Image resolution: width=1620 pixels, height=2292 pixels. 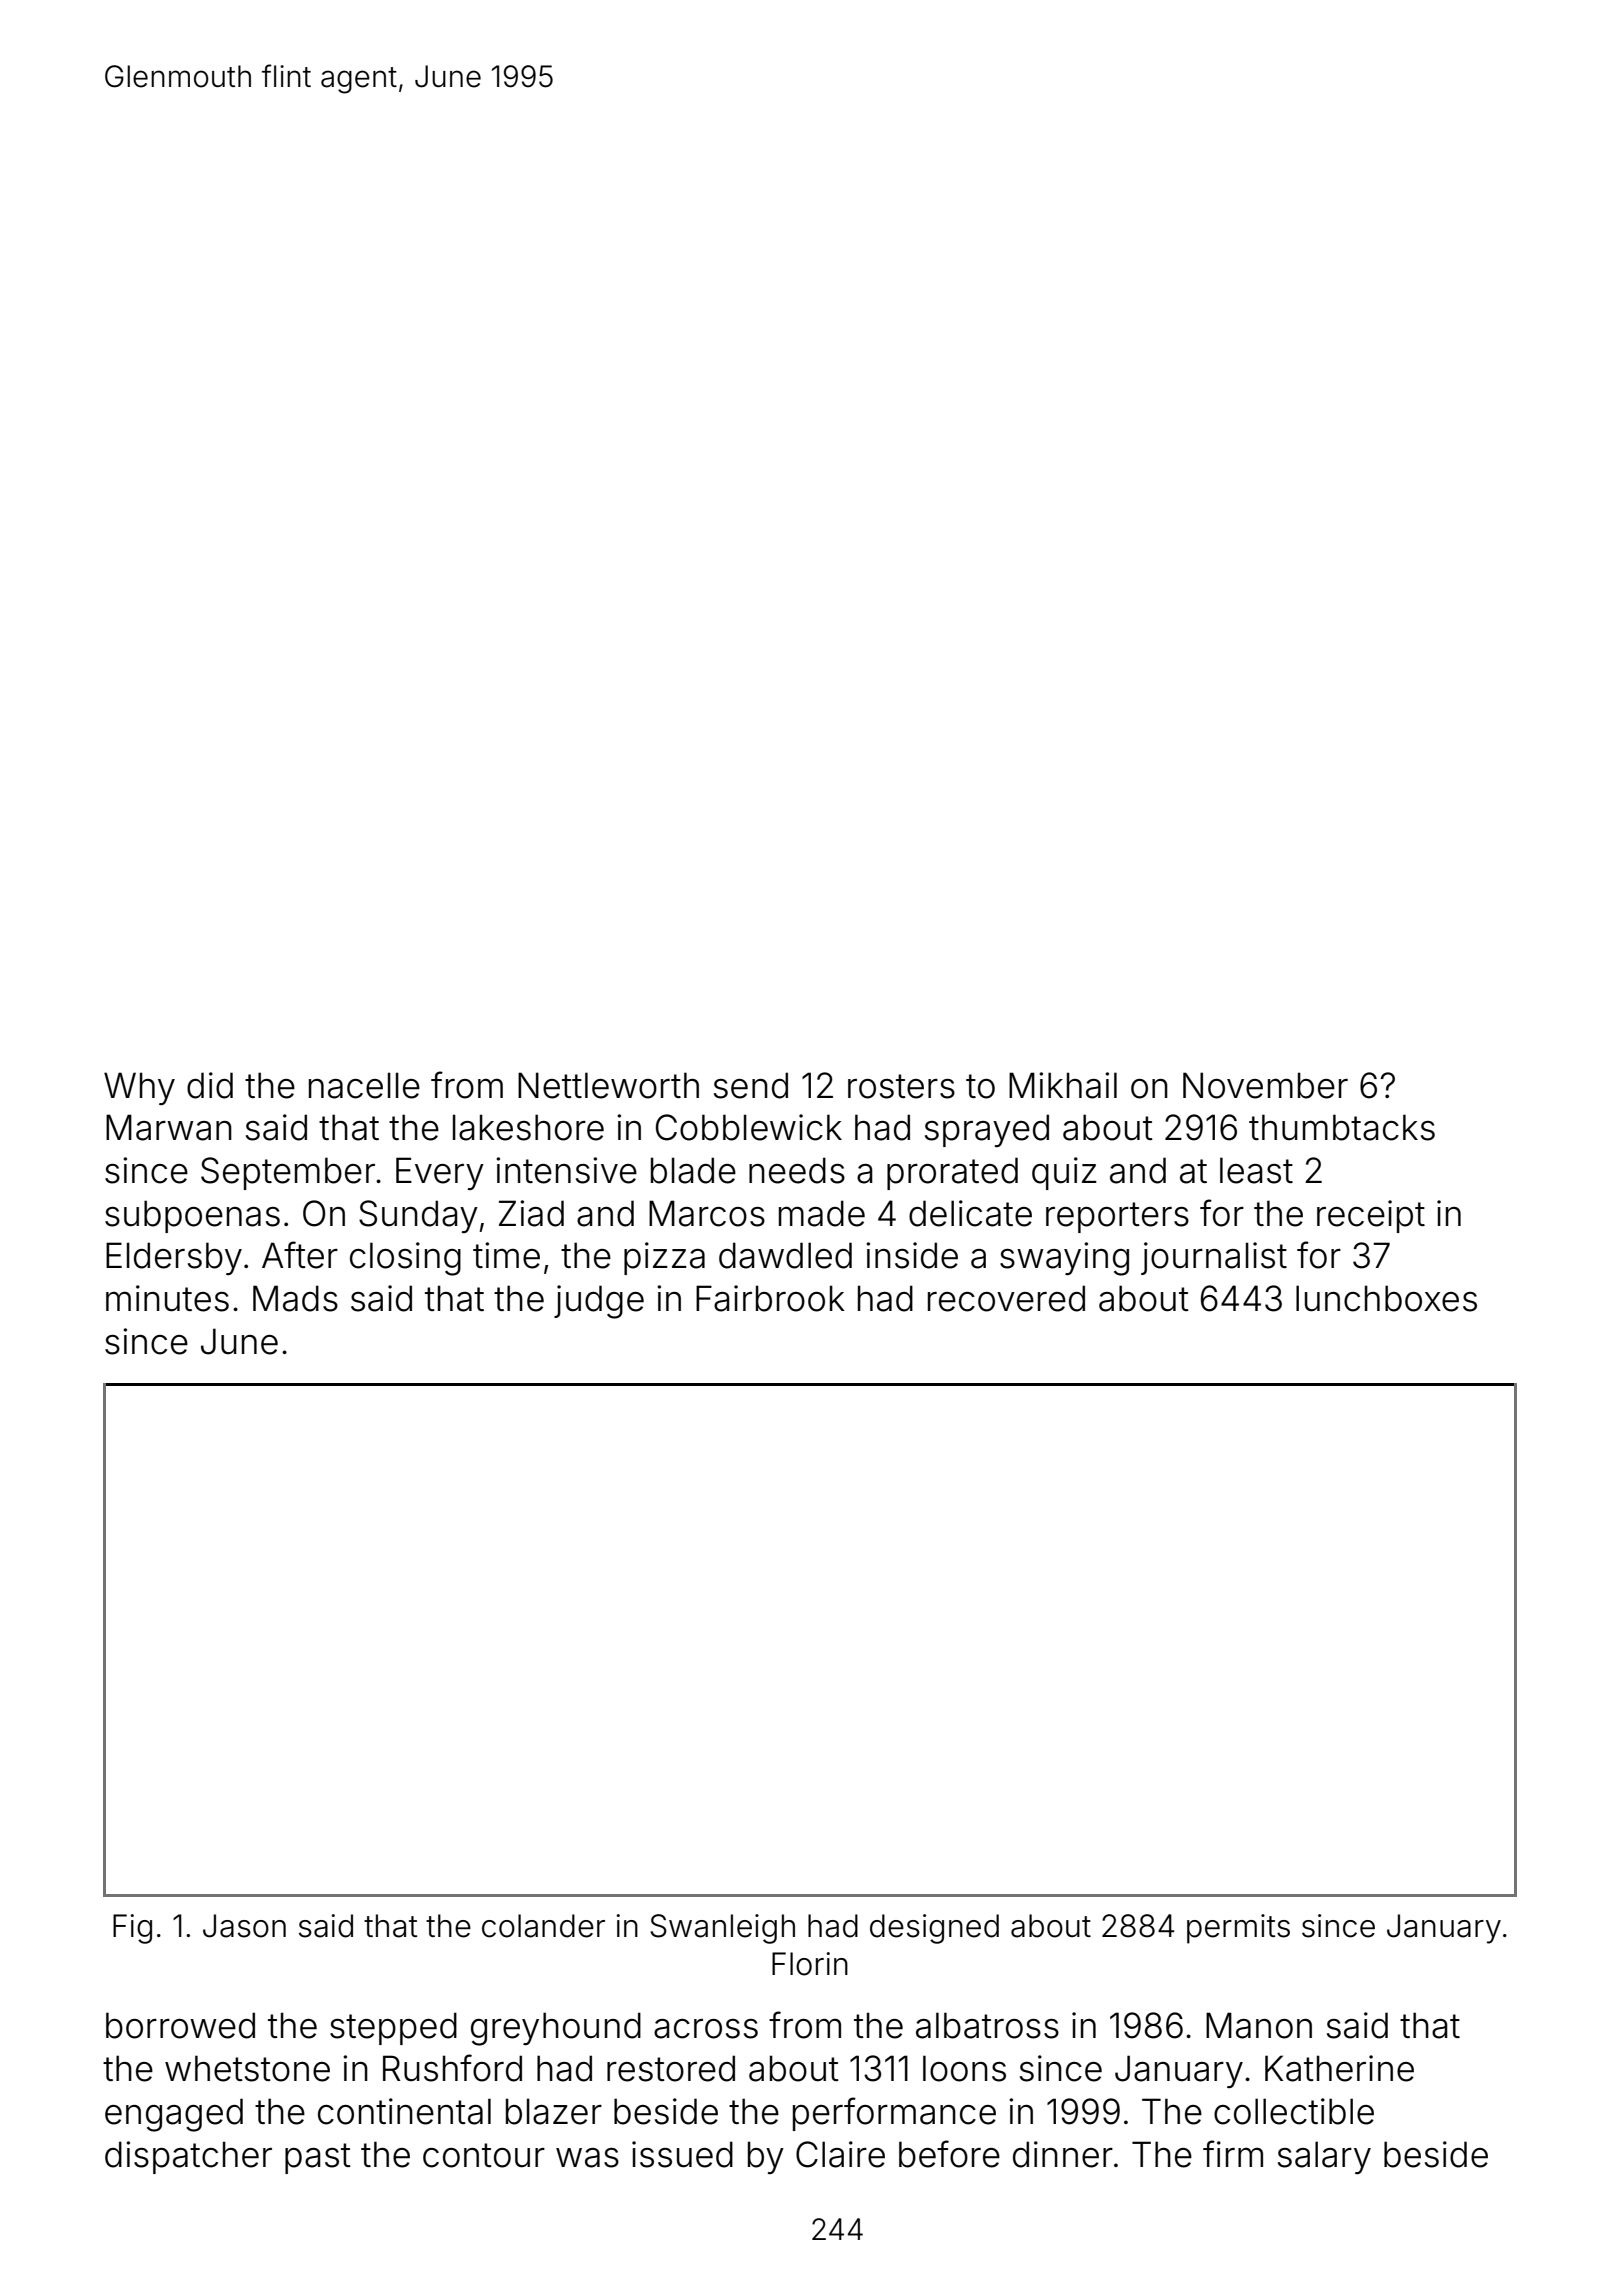 What do you see at coordinates (1265, 1085) in the page?
I see `November` at bounding box center [1265, 1085].
